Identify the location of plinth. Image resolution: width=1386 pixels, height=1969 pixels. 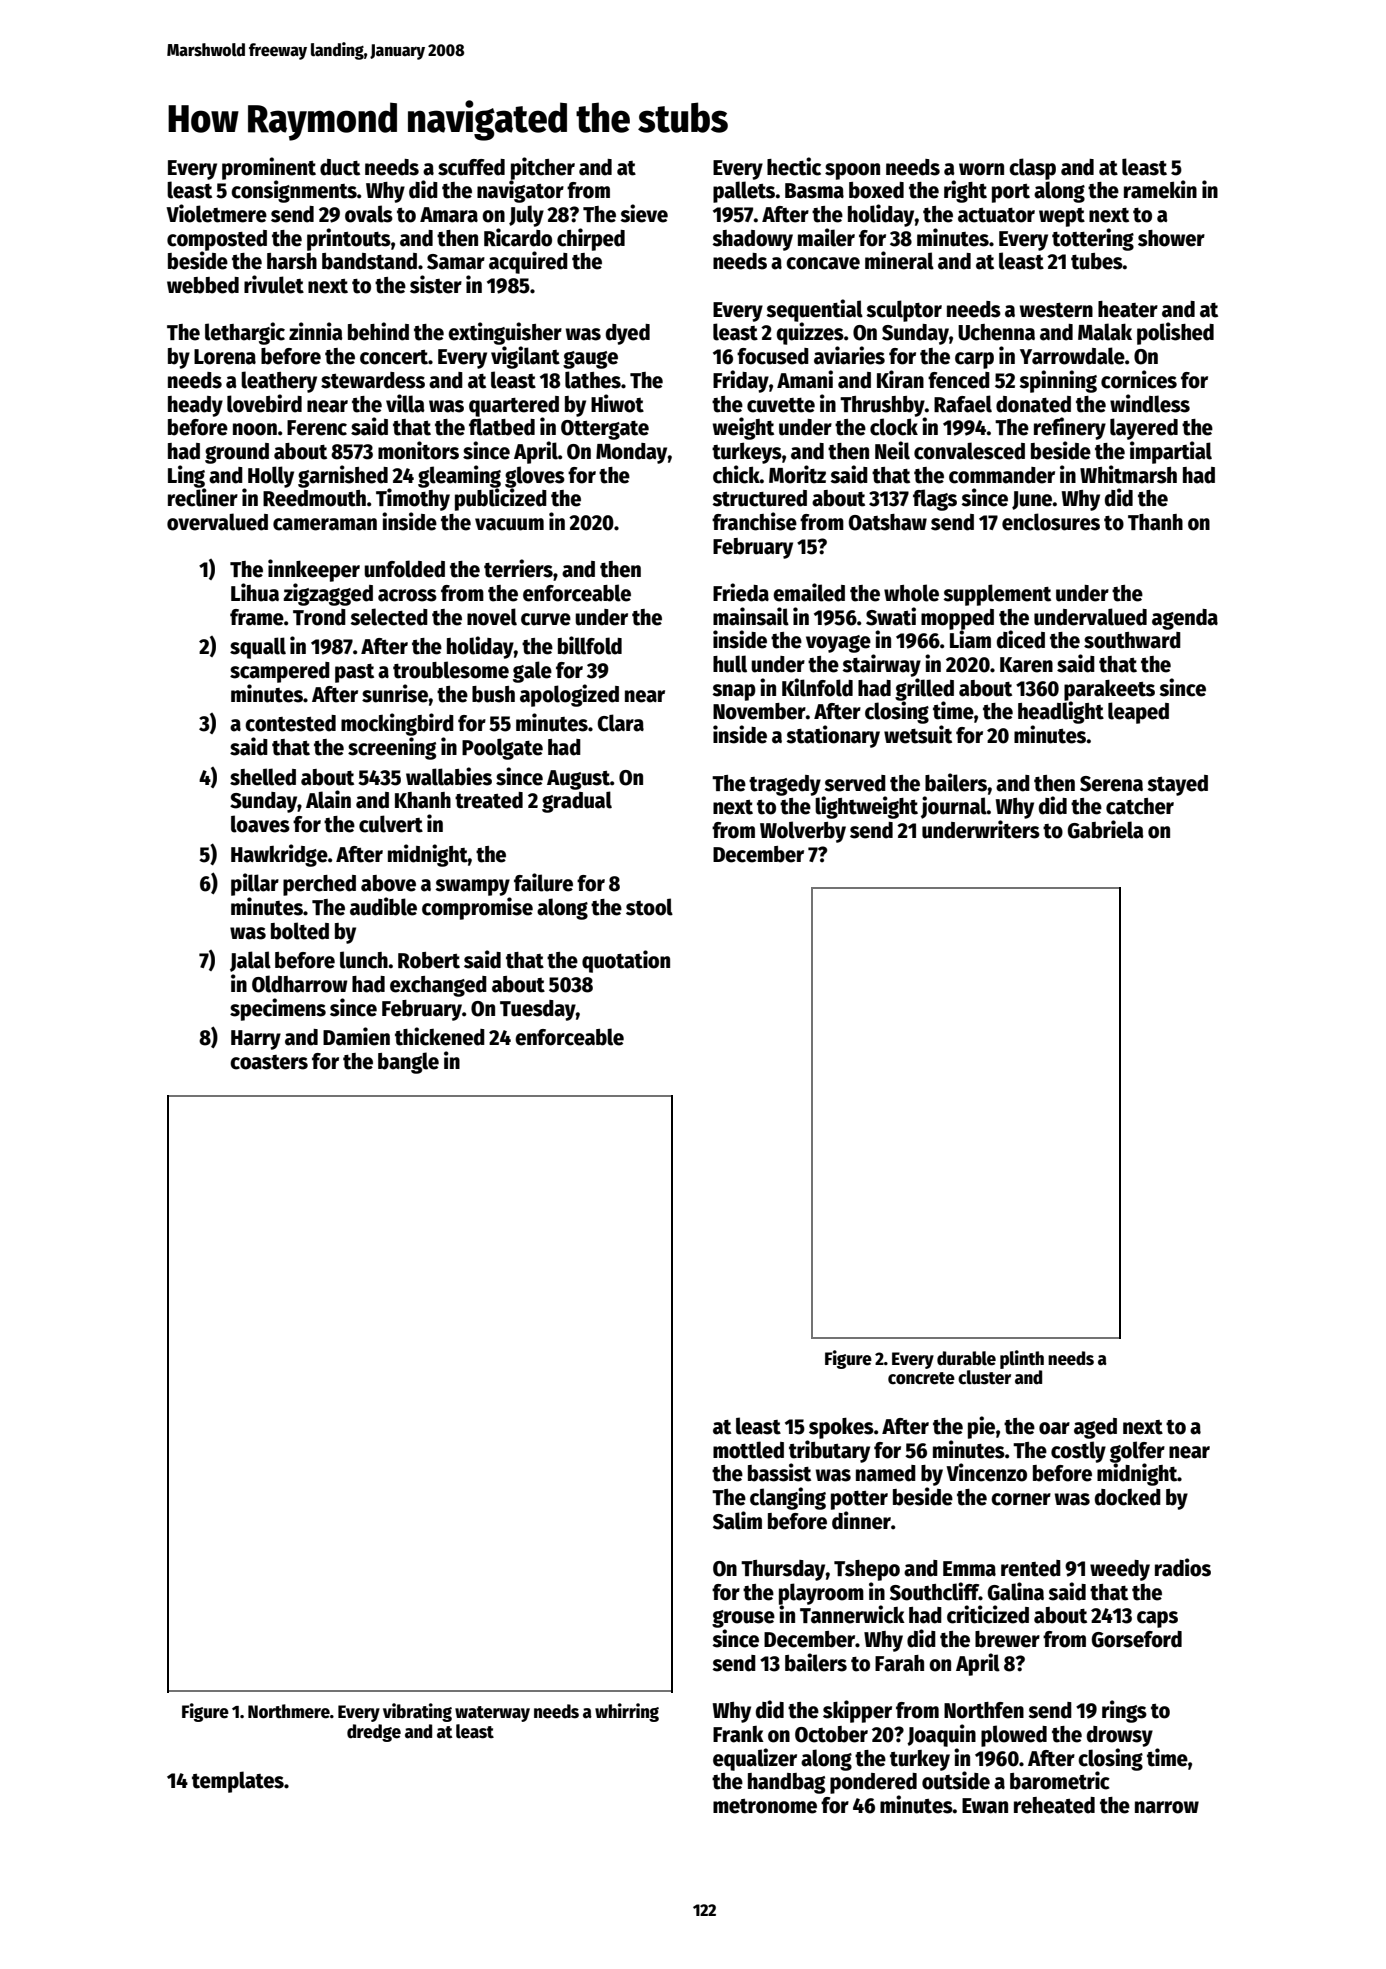
(1022, 1359).
